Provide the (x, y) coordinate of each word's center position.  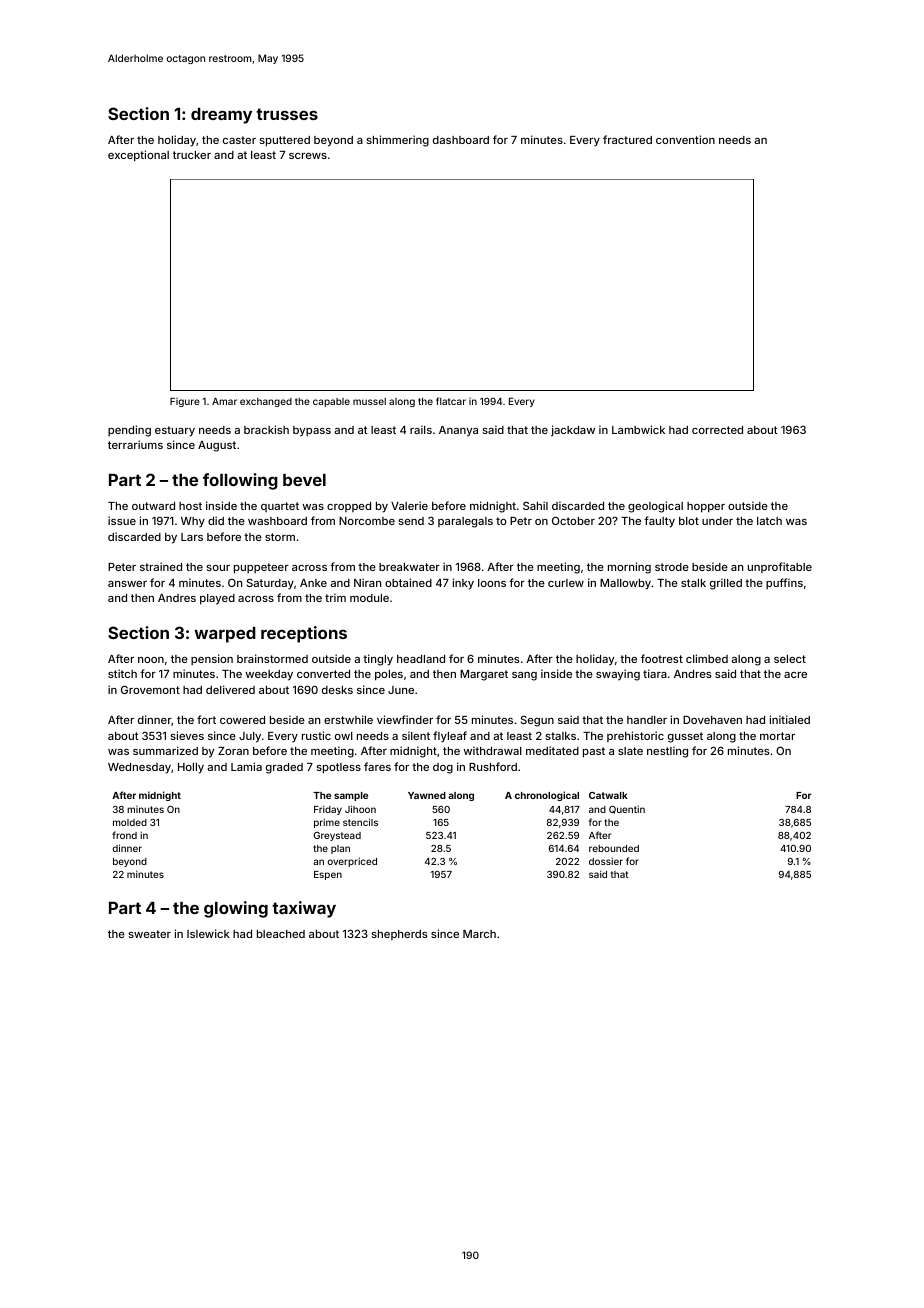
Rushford (493, 766)
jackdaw (573, 431)
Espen (328, 875)
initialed (790, 719)
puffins (784, 583)
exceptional (138, 156)
